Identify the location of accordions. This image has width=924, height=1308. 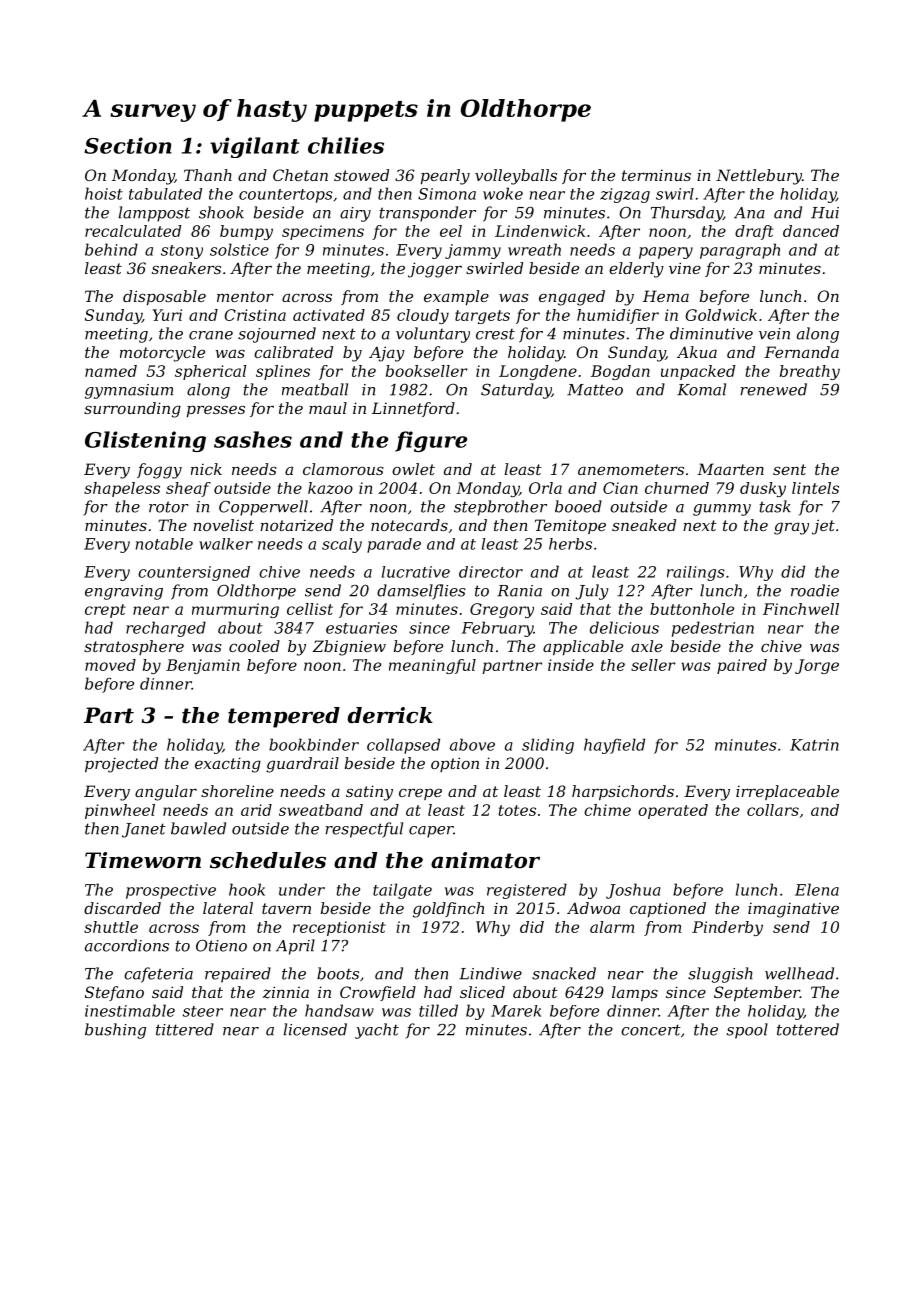
(127, 945).
